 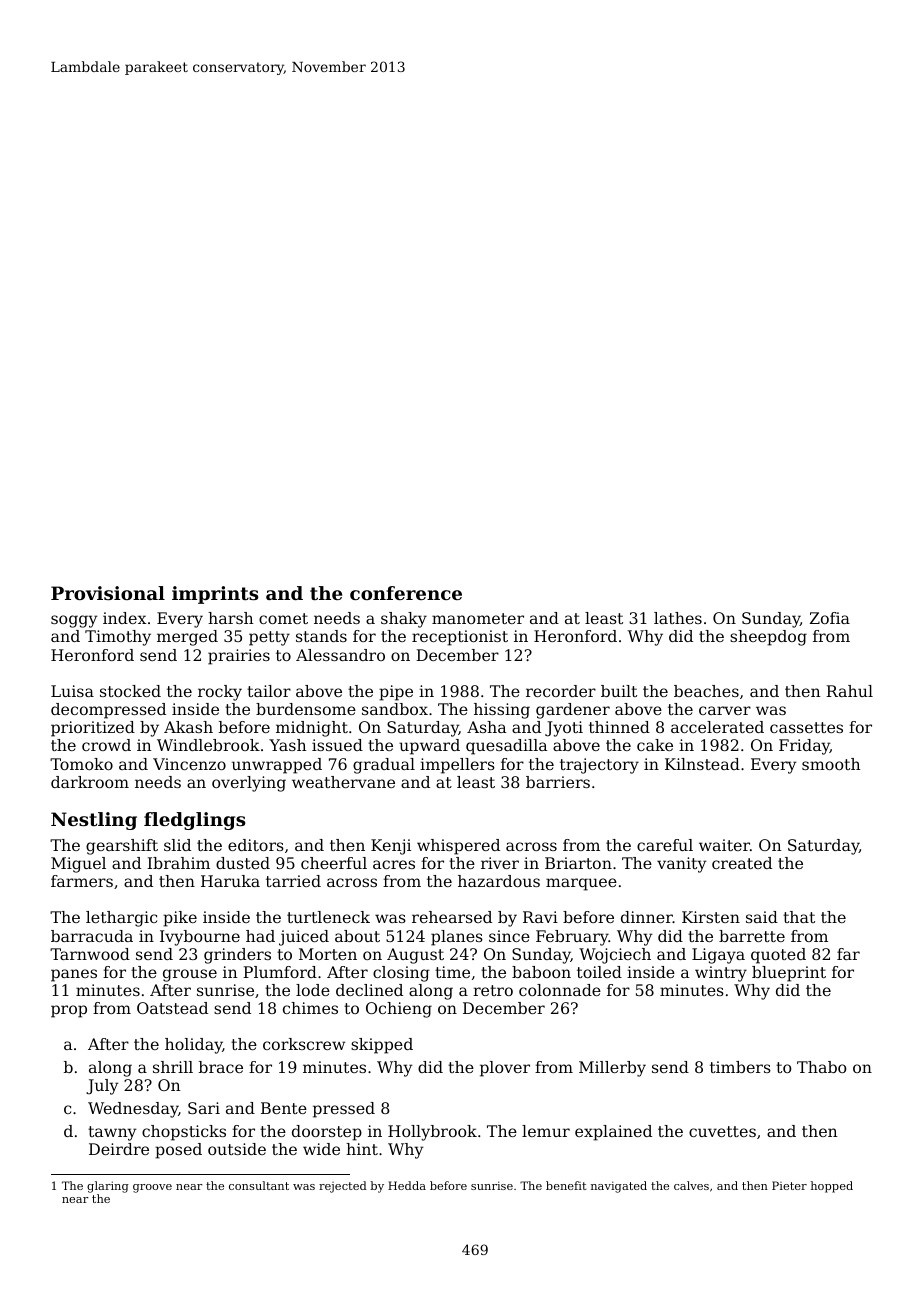 What do you see at coordinates (188, 727) in the screenshot?
I see `Akash` at bounding box center [188, 727].
